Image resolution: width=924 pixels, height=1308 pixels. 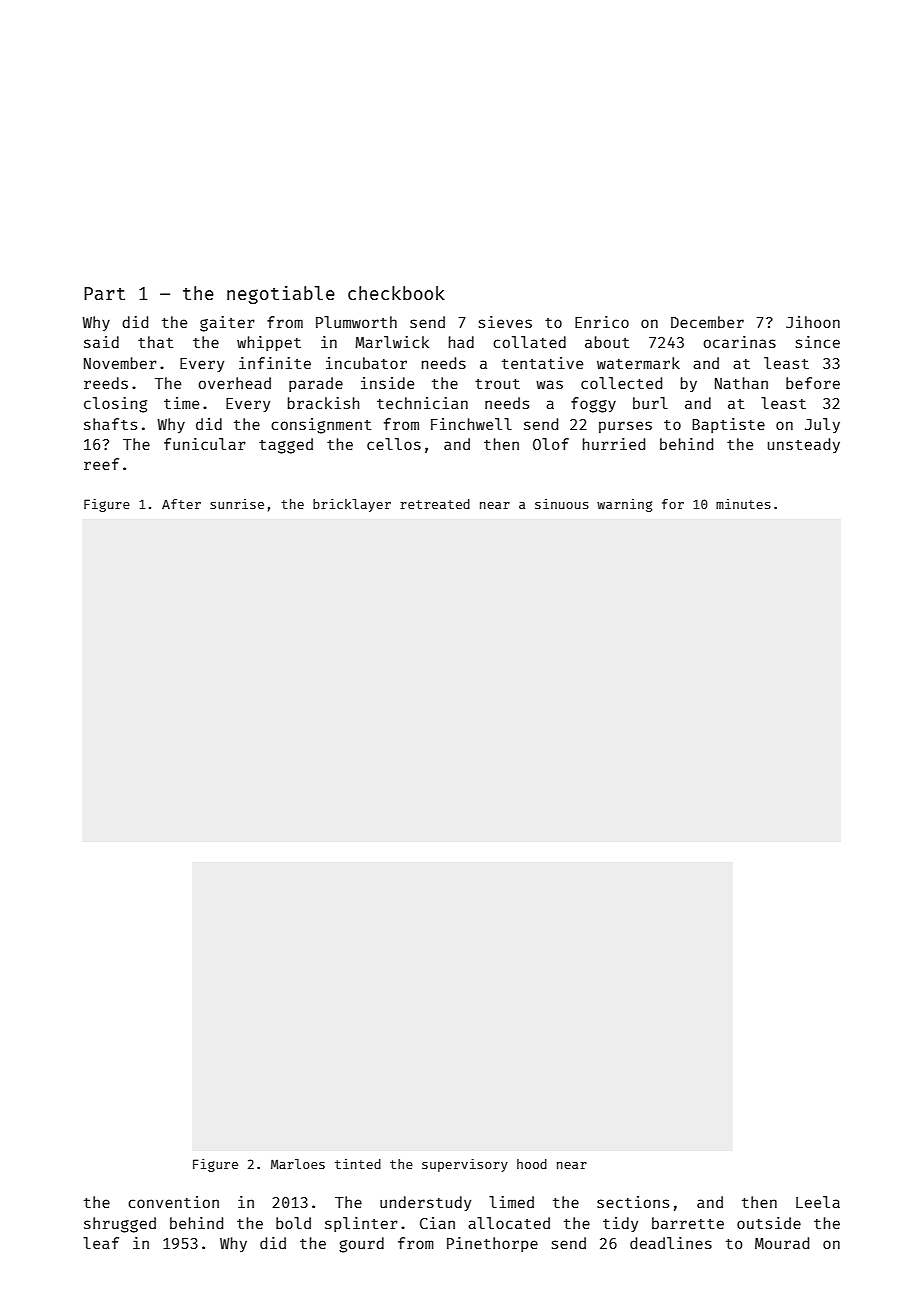 I want to click on hood, so click(x=532, y=1164).
